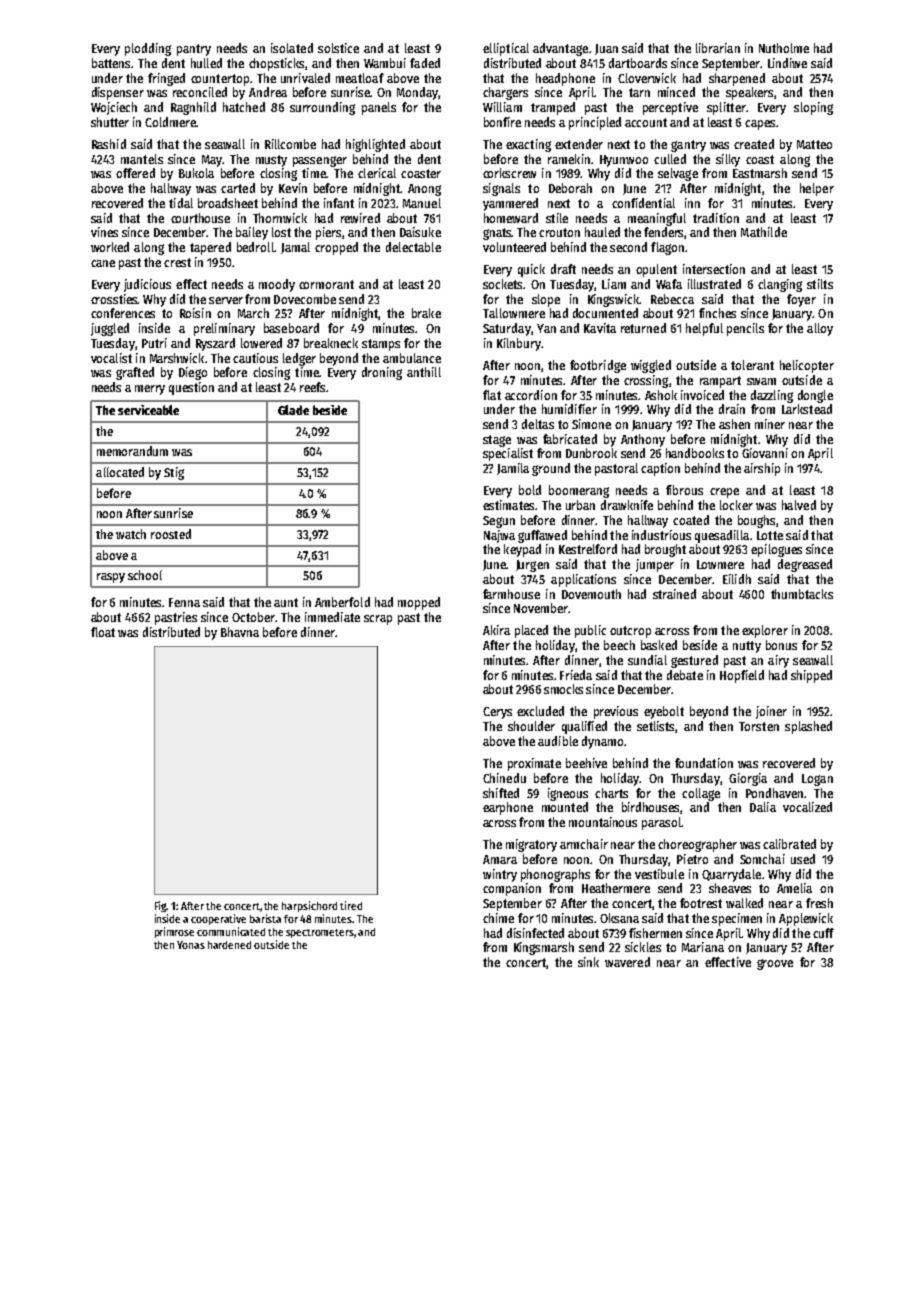 Image resolution: width=924 pixels, height=1308 pixels. I want to click on parasol, so click(661, 823).
